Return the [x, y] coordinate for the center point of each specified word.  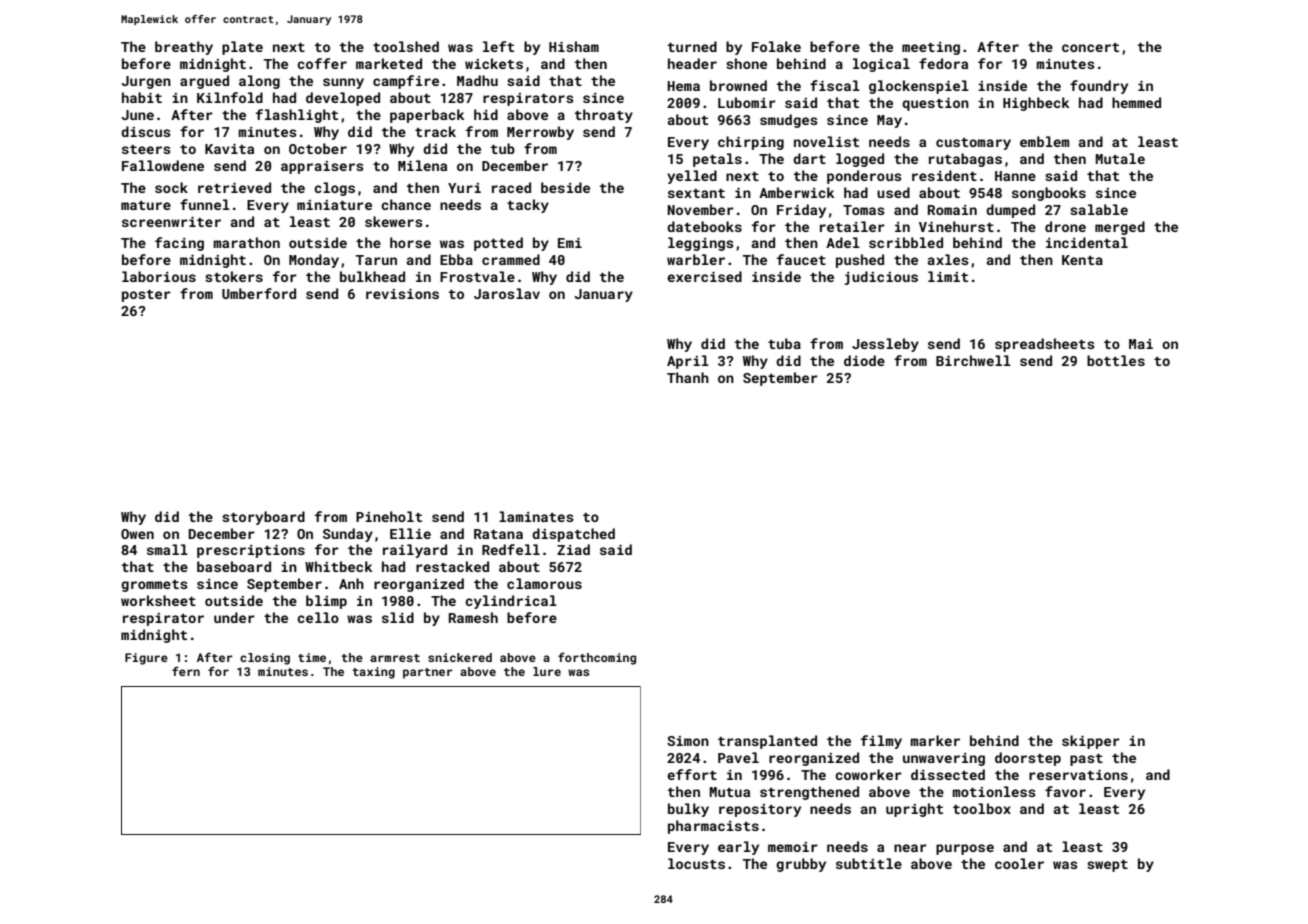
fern [186, 671]
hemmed [1136, 102]
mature [146, 205]
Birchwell [973, 360]
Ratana [498, 534]
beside [565, 187]
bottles [1116, 360]
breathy [184, 48]
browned [738, 85]
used [893, 192]
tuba [784, 343]
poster [146, 296]
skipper [1091, 742]
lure [547, 671]
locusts [696, 863]
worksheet [158, 600]
